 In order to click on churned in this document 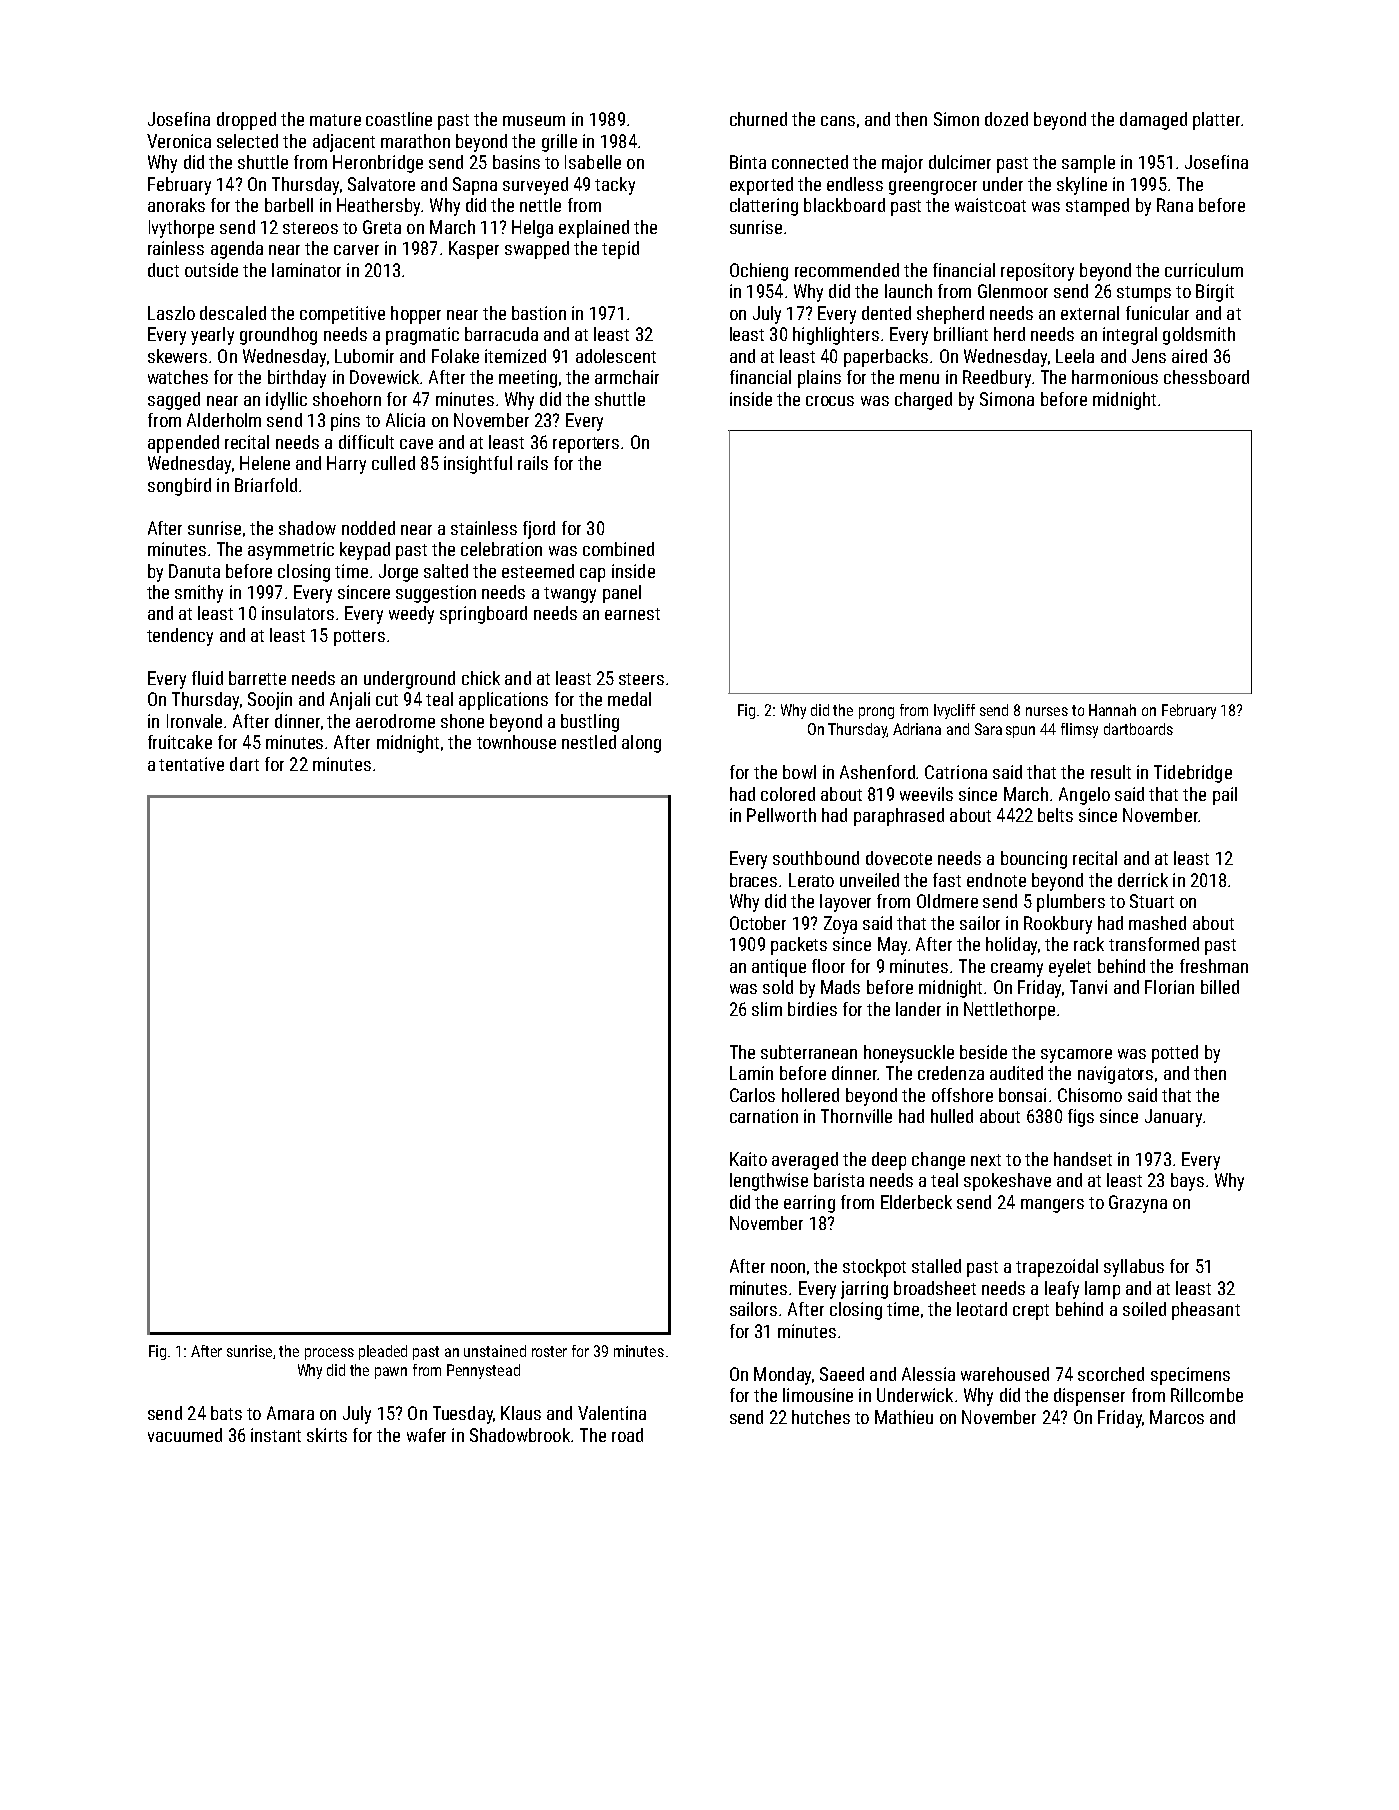, I will do `click(758, 119)`.
